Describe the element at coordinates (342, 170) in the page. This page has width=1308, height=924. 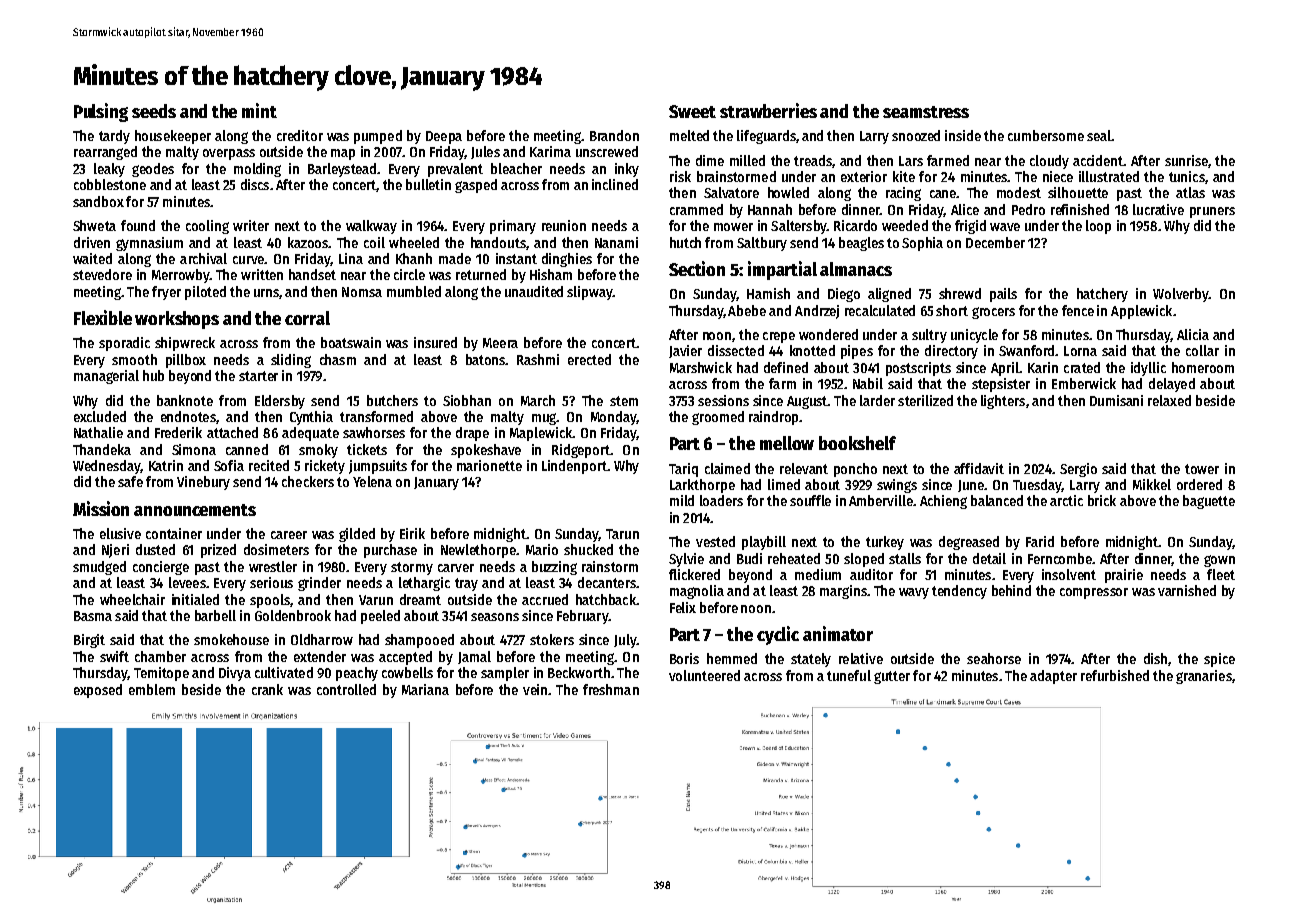
I see `Barleystead` at that location.
